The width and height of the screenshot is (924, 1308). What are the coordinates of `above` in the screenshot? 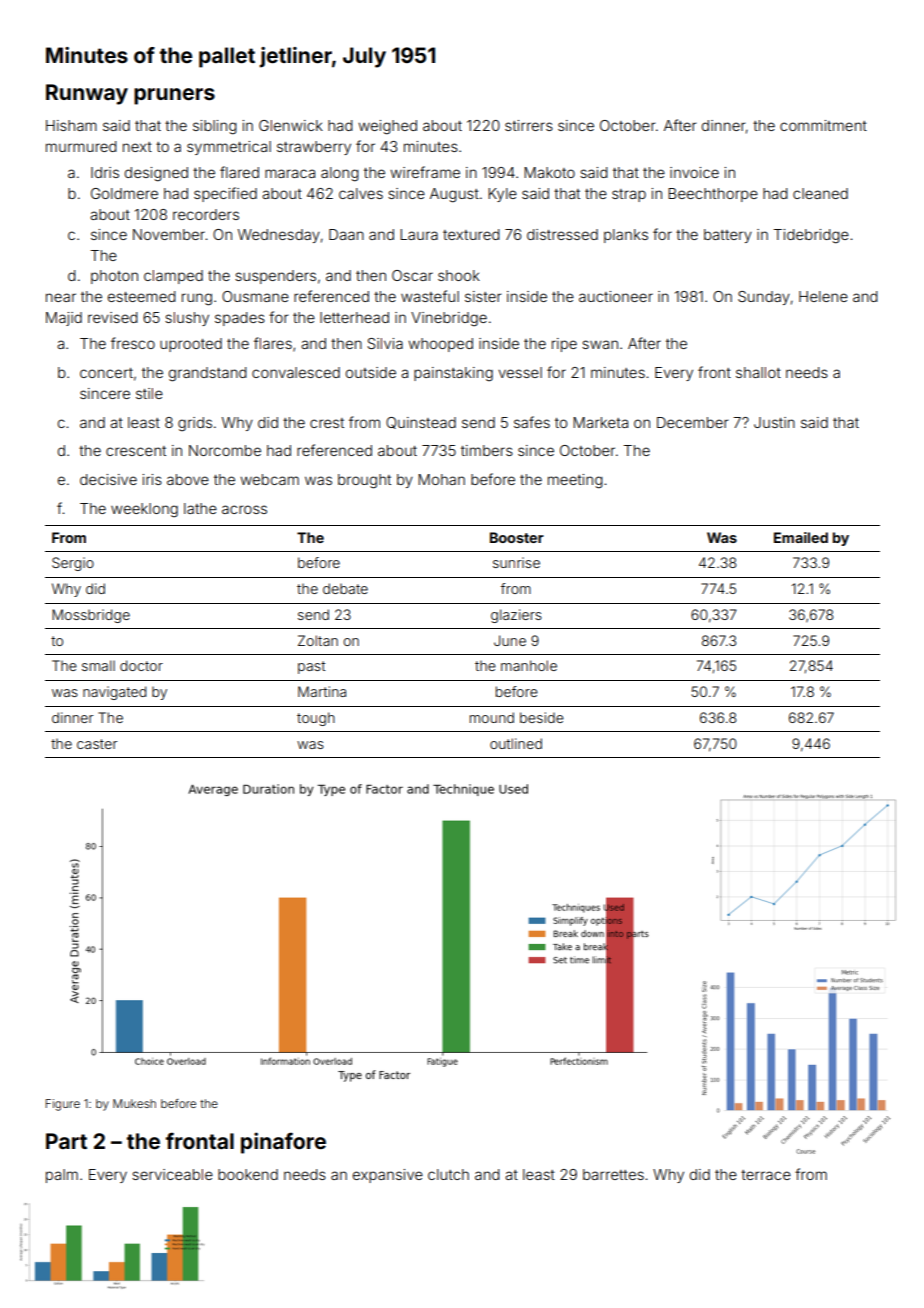 It's located at (188, 479).
